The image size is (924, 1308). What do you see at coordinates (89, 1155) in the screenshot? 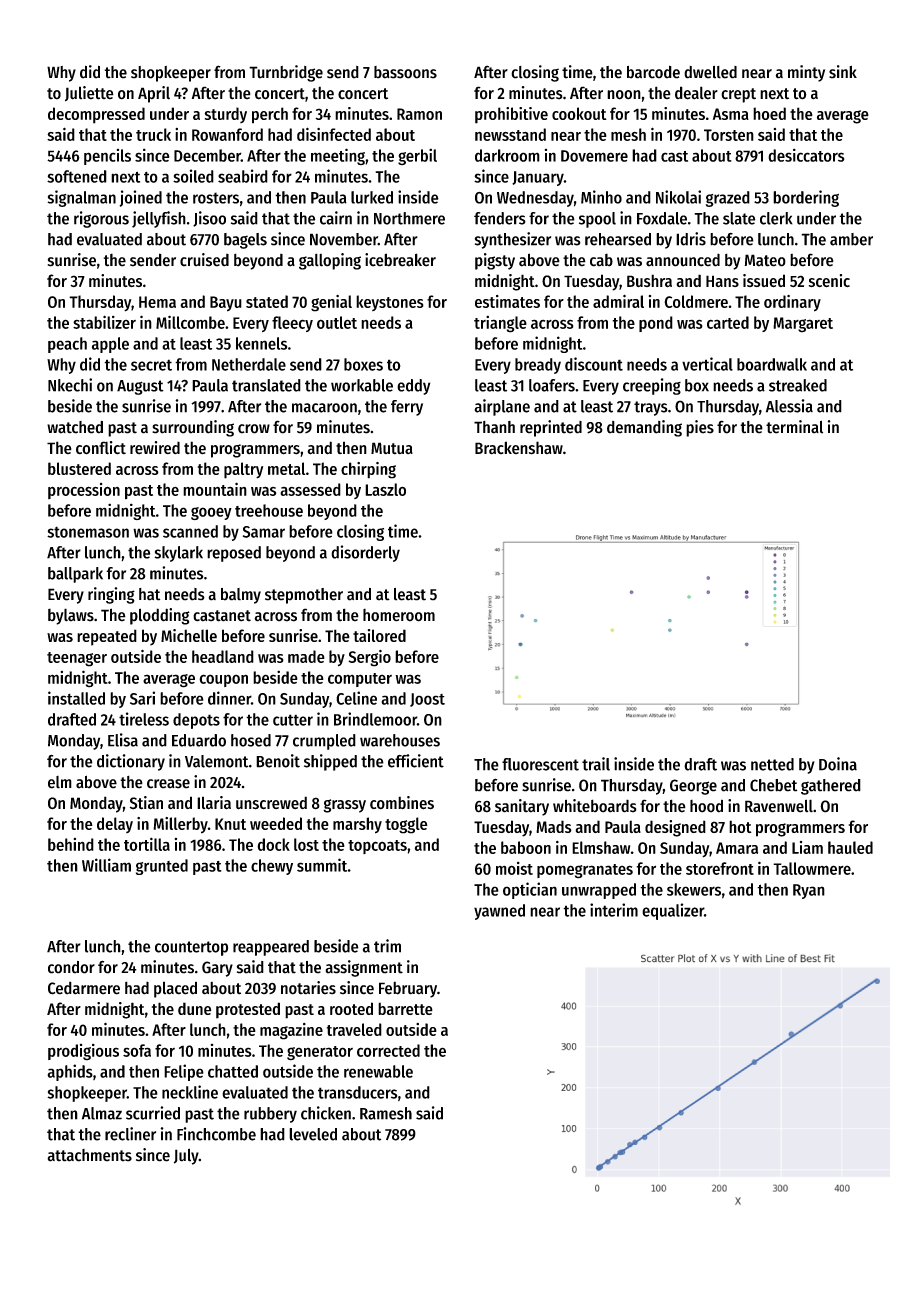
I see `attachments` at bounding box center [89, 1155].
